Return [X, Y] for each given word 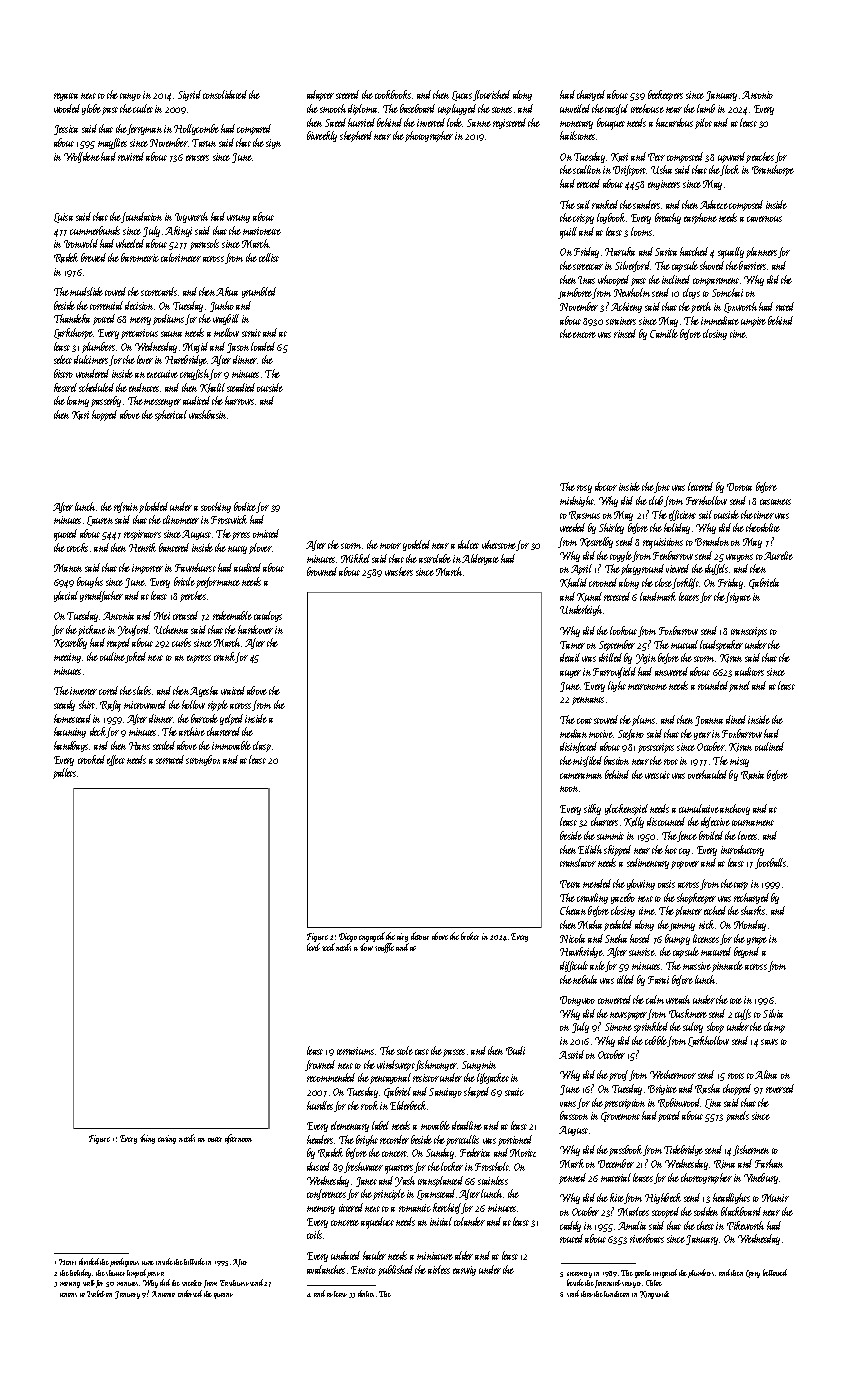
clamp [774, 1027]
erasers [197, 158]
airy [402, 937]
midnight [577, 501]
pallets [64, 773]
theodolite [763, 527]
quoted [65, 535]
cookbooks [393, 94]
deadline [467, 1125]
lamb [706, 108]
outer [215, 1139]
